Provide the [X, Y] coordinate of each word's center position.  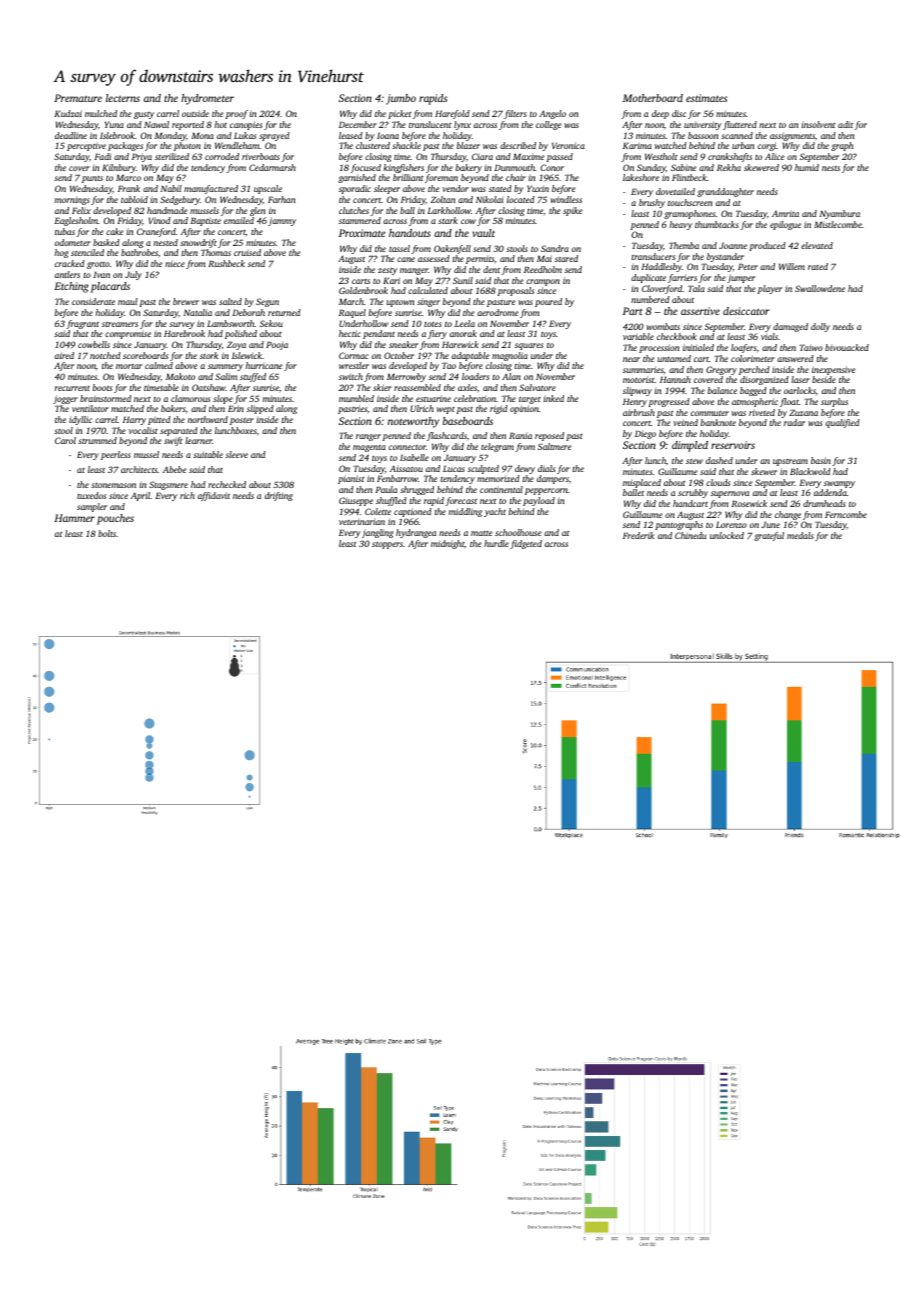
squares [529, 346]
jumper [741, 278]
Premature [78, 98]
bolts [107, 533]
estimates [706, 98]
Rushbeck [226, 263]
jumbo [401, 99]
